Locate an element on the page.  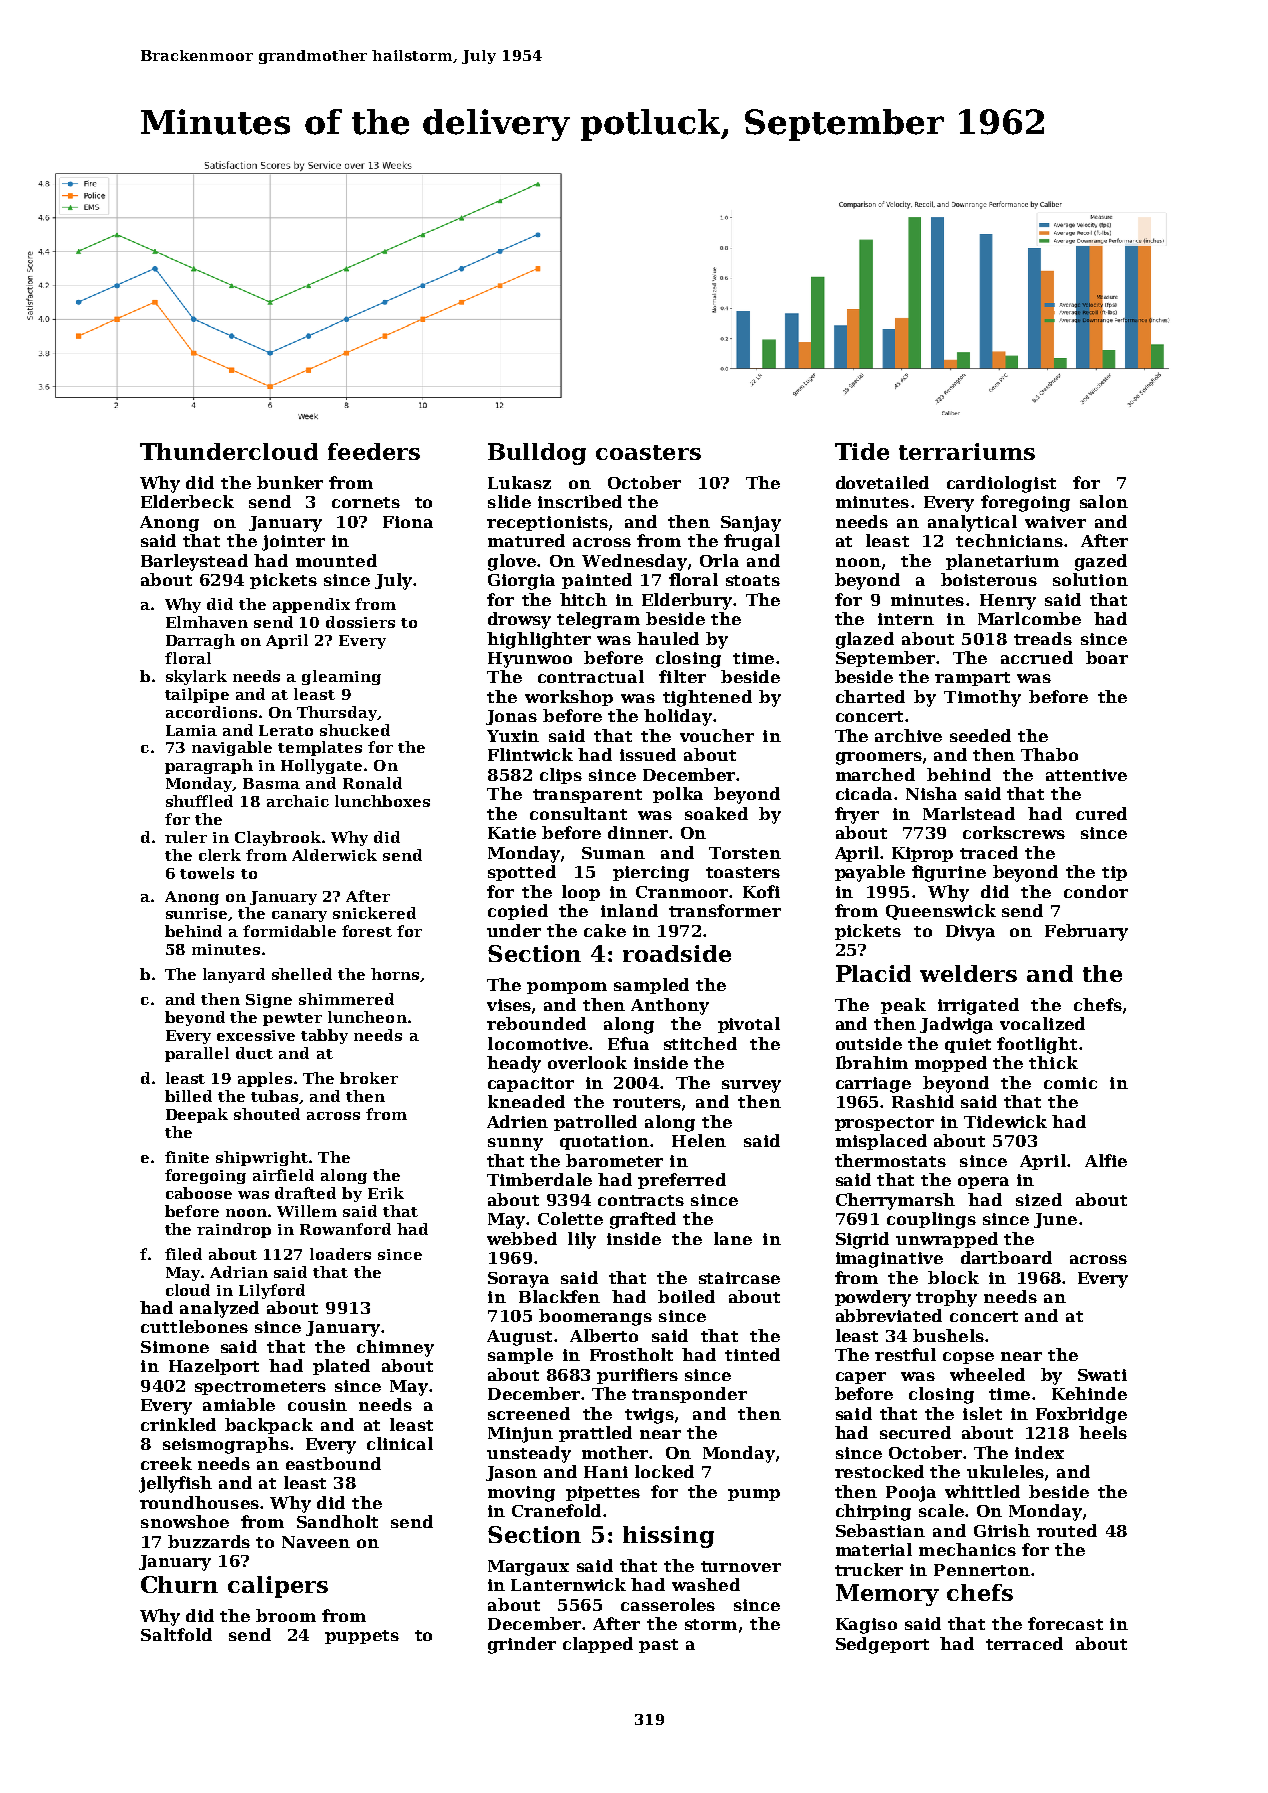
tinted is located at coordinates (752, 1354).
